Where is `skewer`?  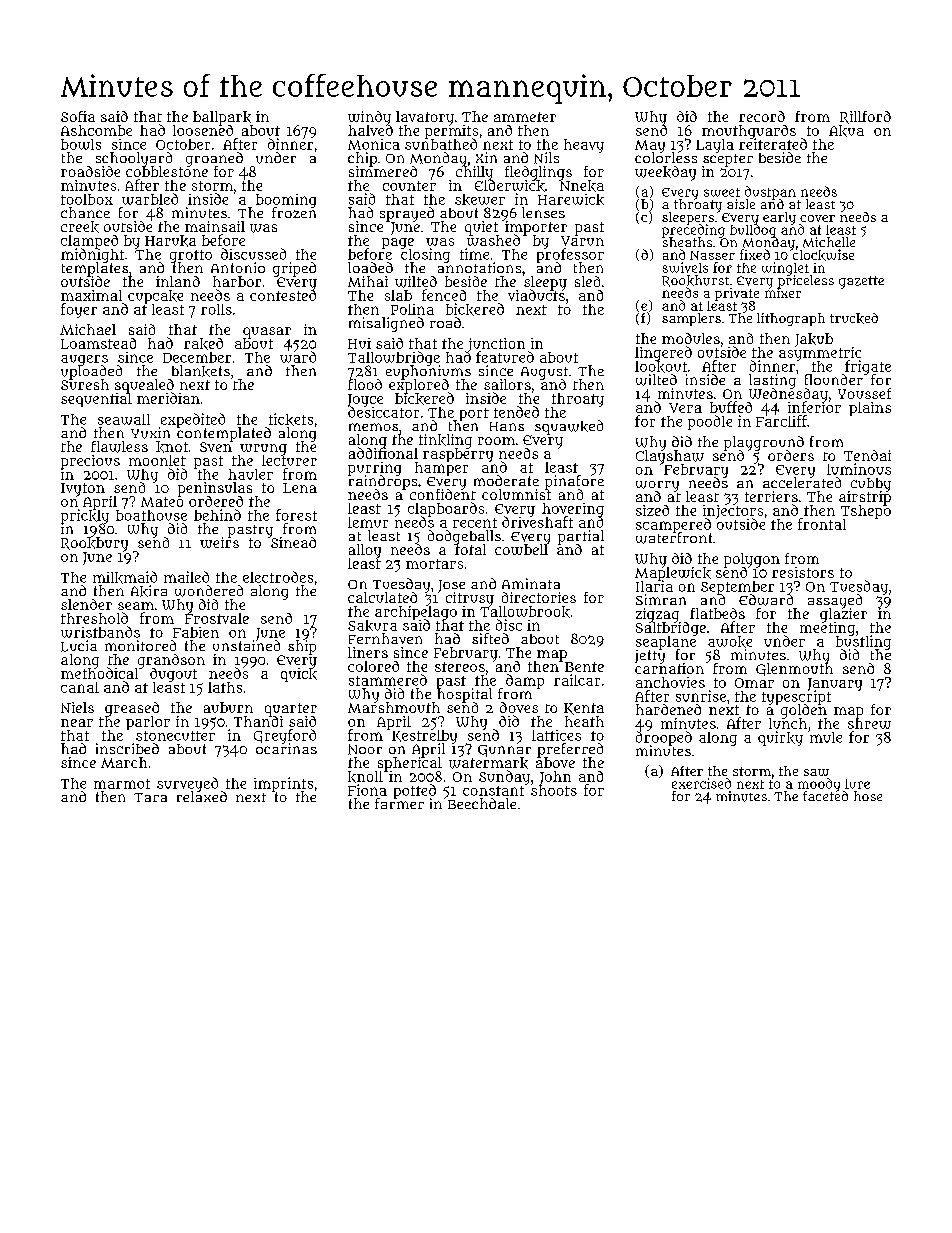
skewer is located at coordinates (480, 199).
